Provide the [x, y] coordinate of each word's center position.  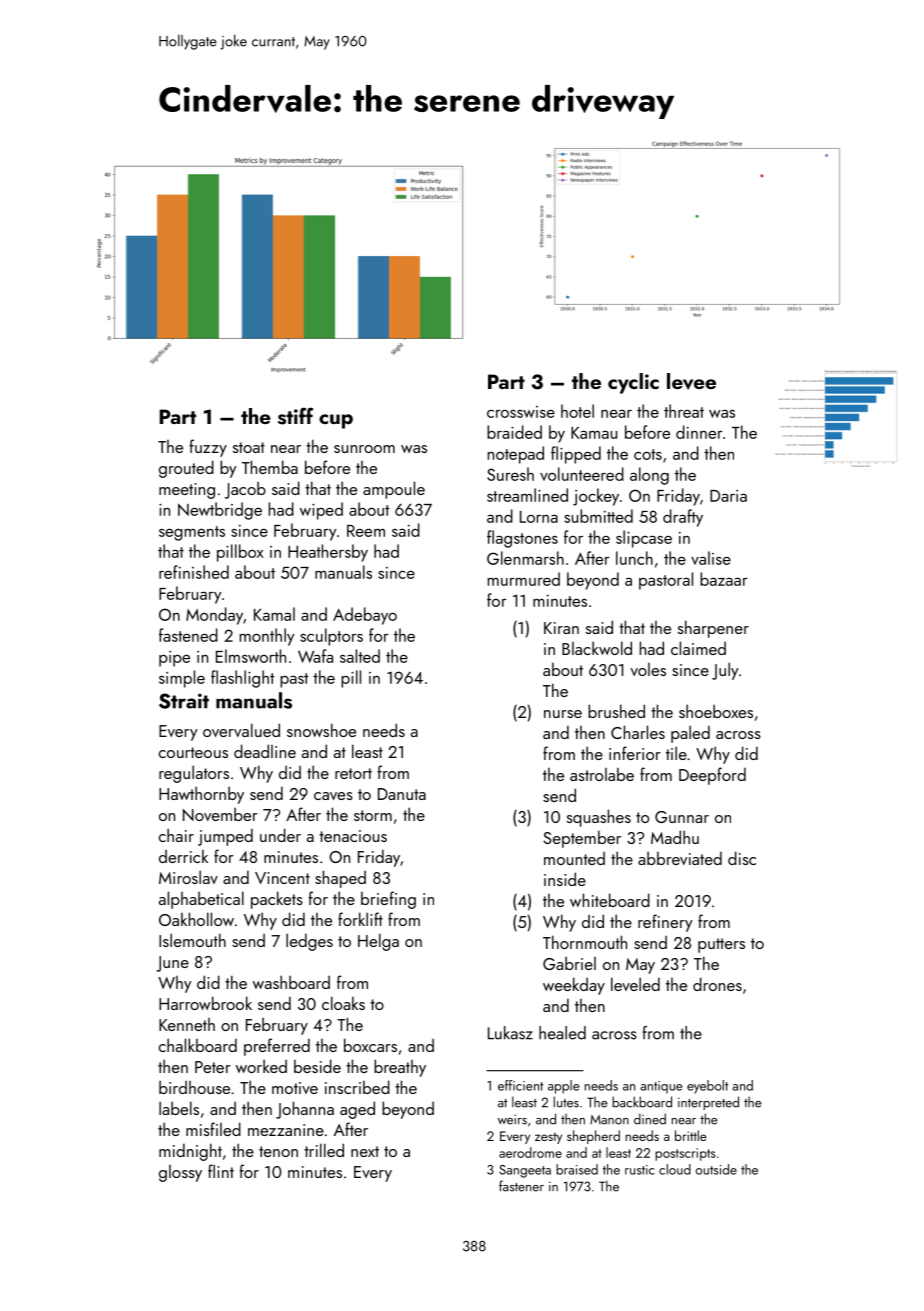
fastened [188, 635]
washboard [291, 982]
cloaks [343, 1003]
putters [721, 945]
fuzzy [208, 448]
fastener [521, 1186]
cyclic [633, 383]
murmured [524, 579]
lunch [634, 558]
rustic [640, 1170]
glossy [180, 1173]
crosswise [521, 412]
